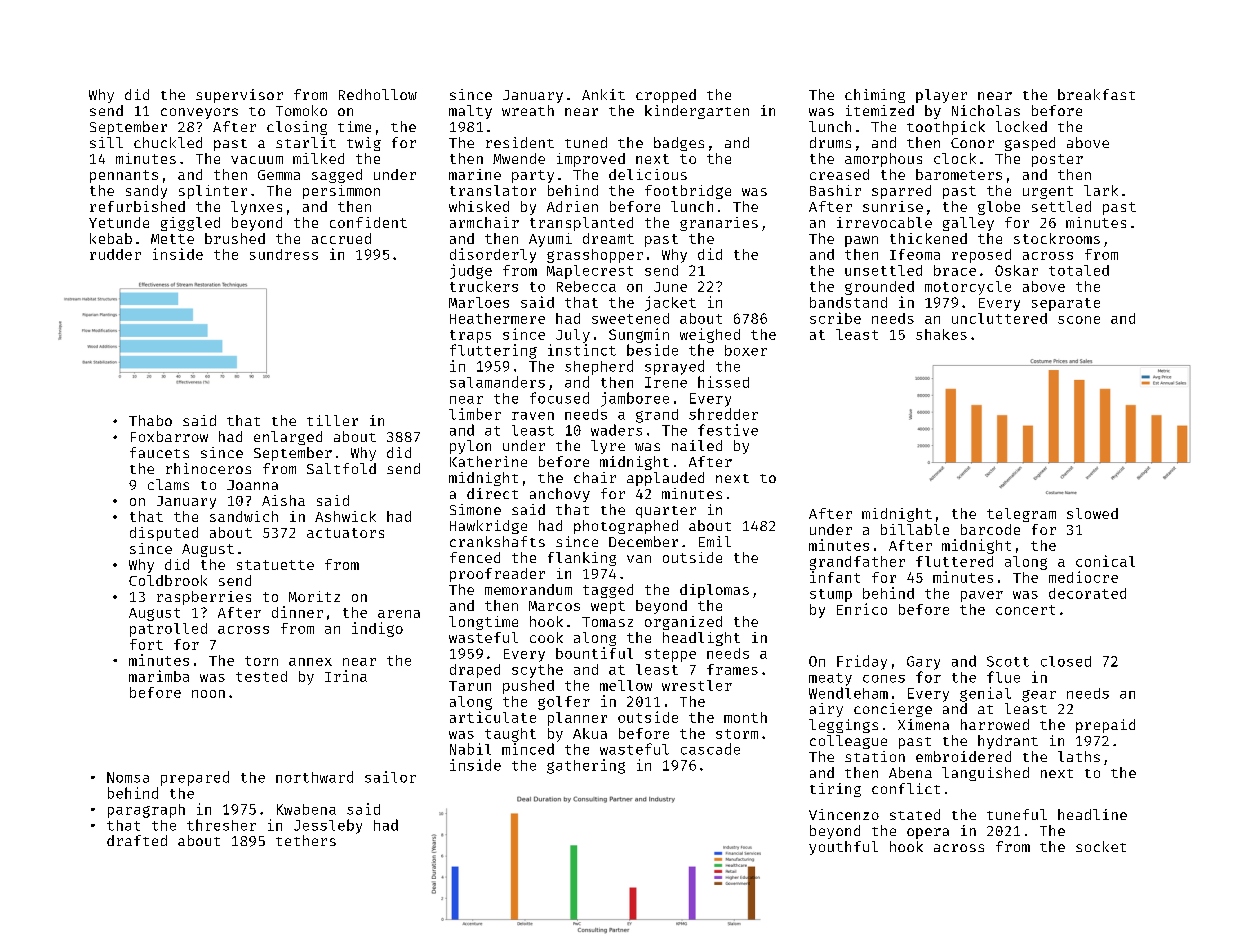 This screenshot has width=1233, height=952. What do you see at coordinates (146, 811) in the screenshot?
I see `paragraph` at bounding box center [146, 811].
